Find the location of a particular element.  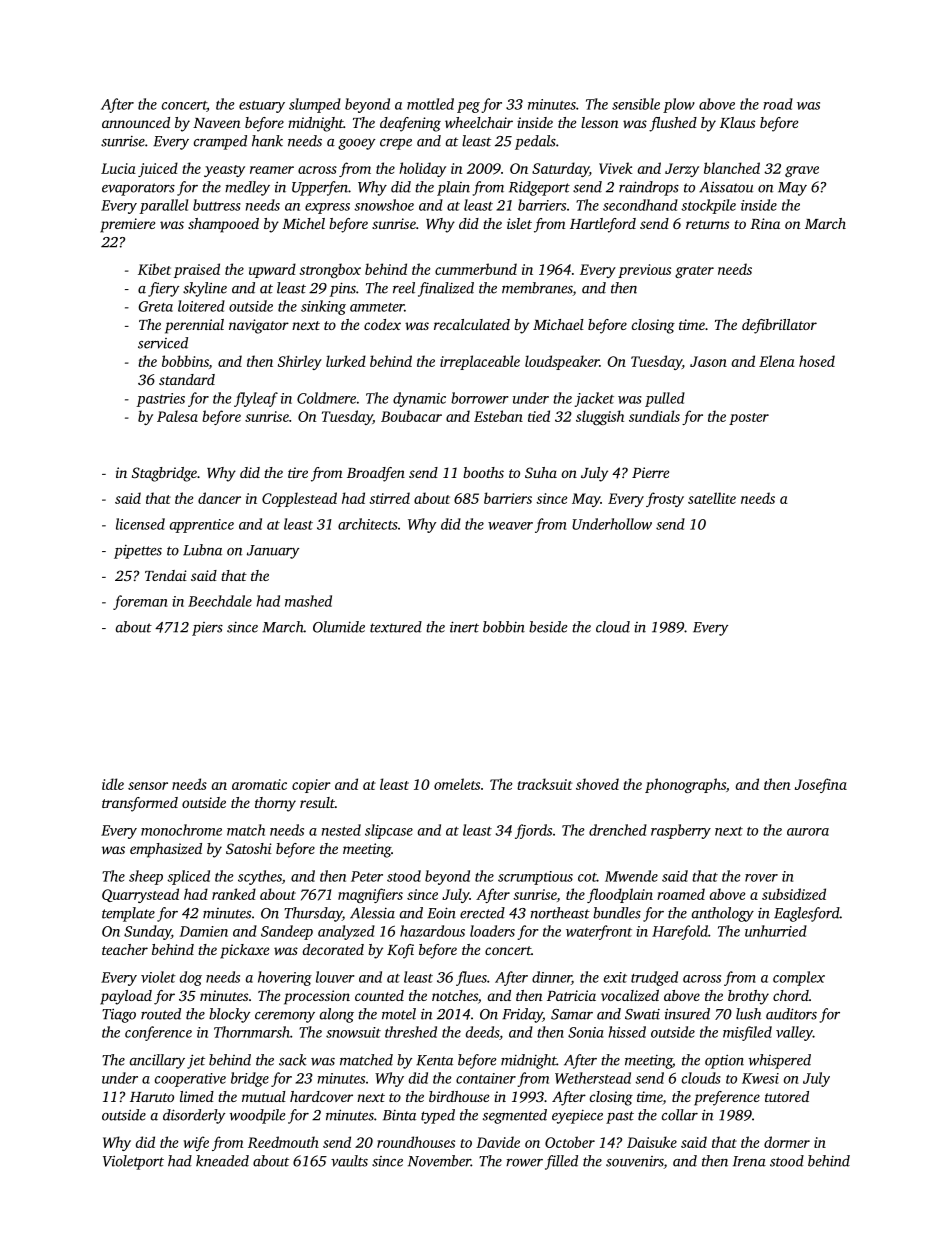

inert is located at coordinates (464, 627).
